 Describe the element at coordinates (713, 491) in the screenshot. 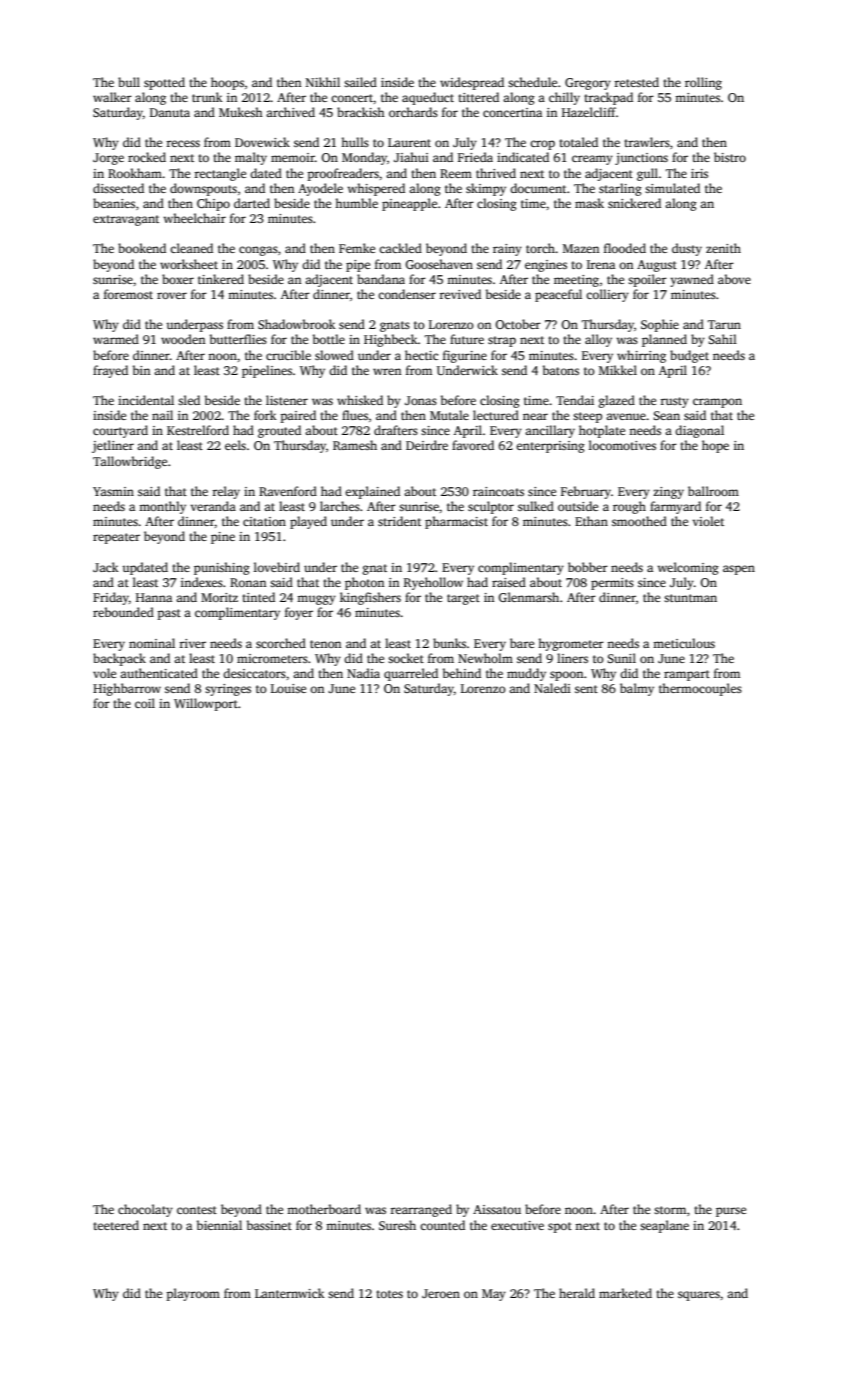

I see `ballroom` at that location.
